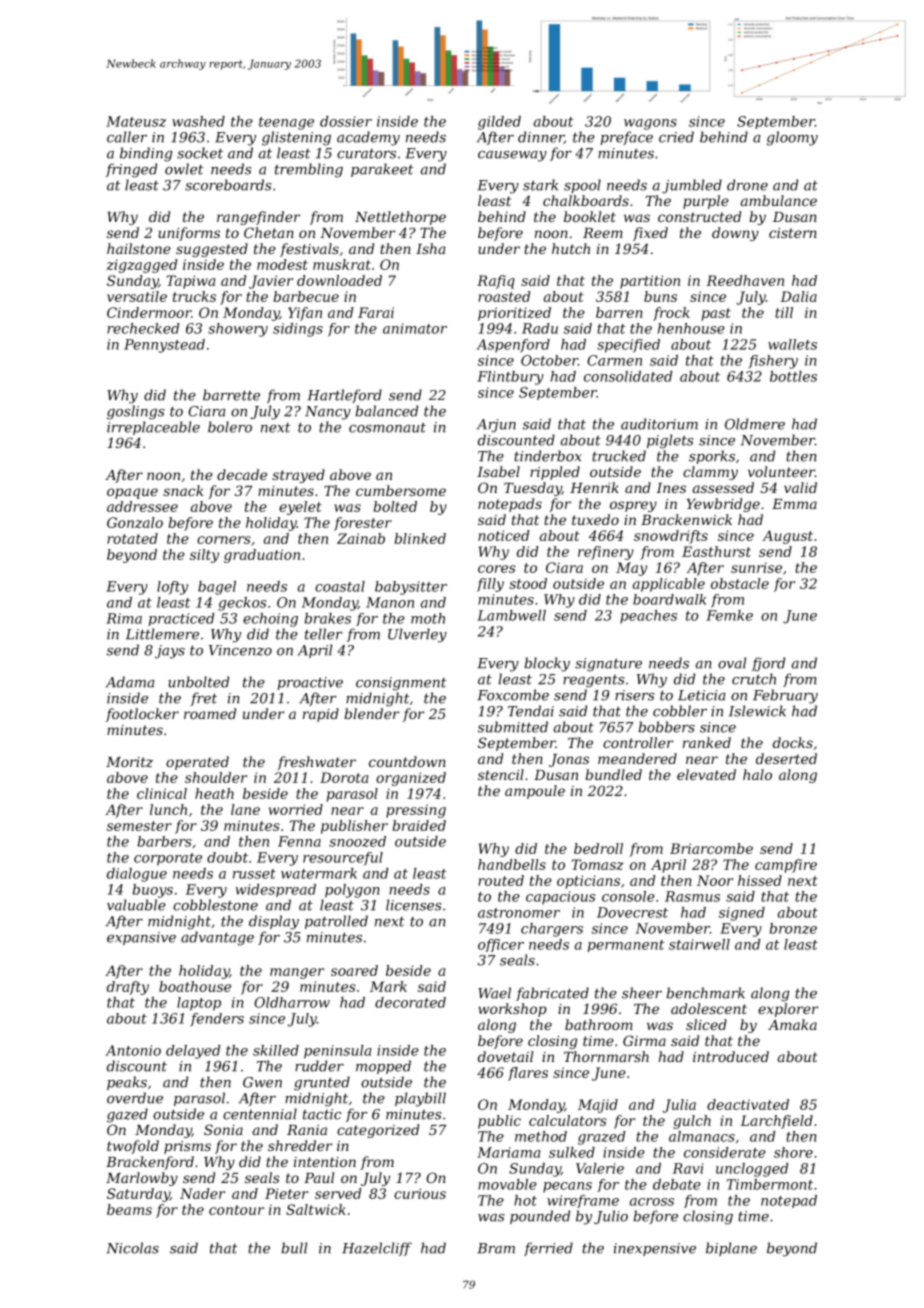  I want to click on Wael, so click(494, 993).
